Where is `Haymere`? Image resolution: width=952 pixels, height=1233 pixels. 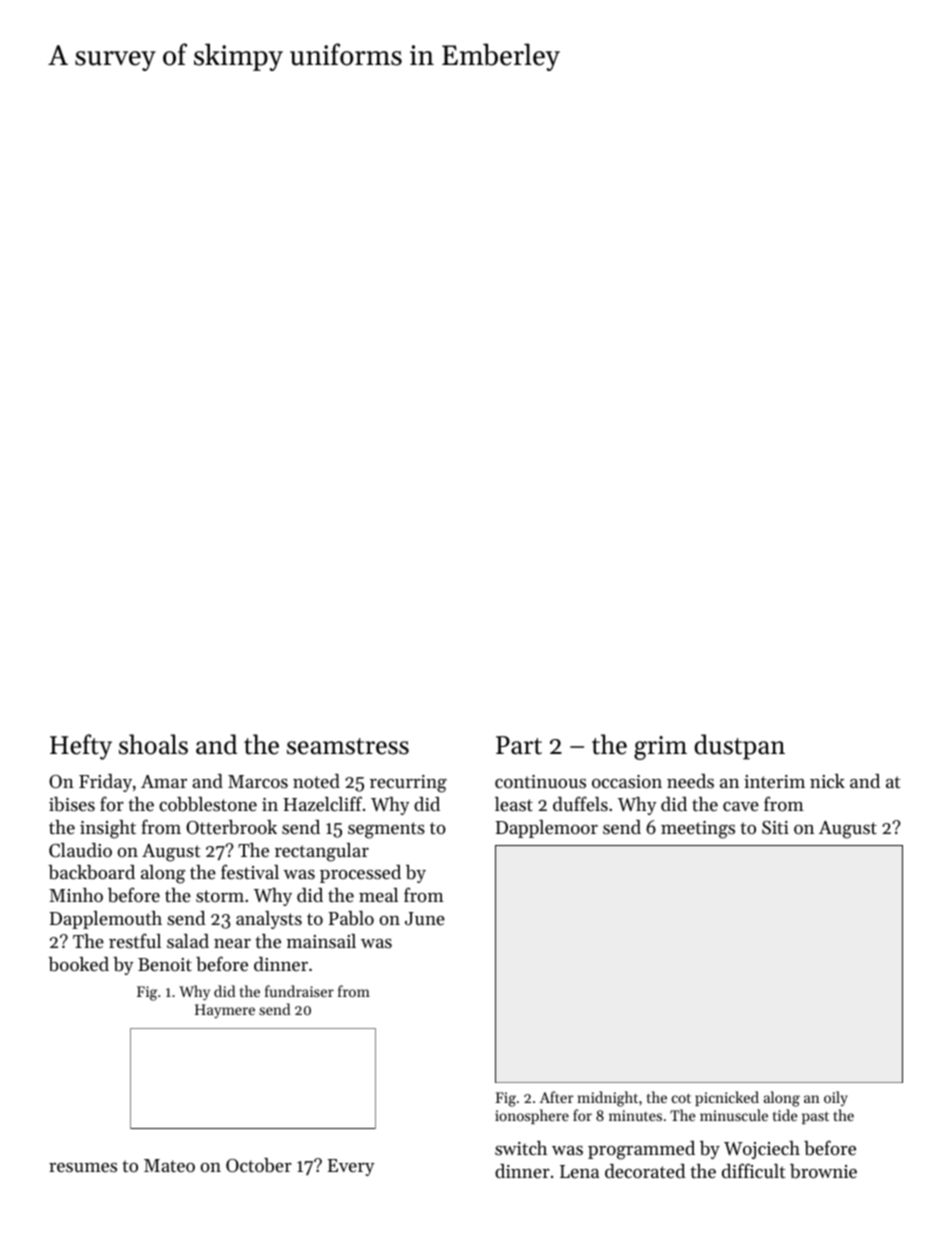
Haymere is located at coordinates (225, 1011).
